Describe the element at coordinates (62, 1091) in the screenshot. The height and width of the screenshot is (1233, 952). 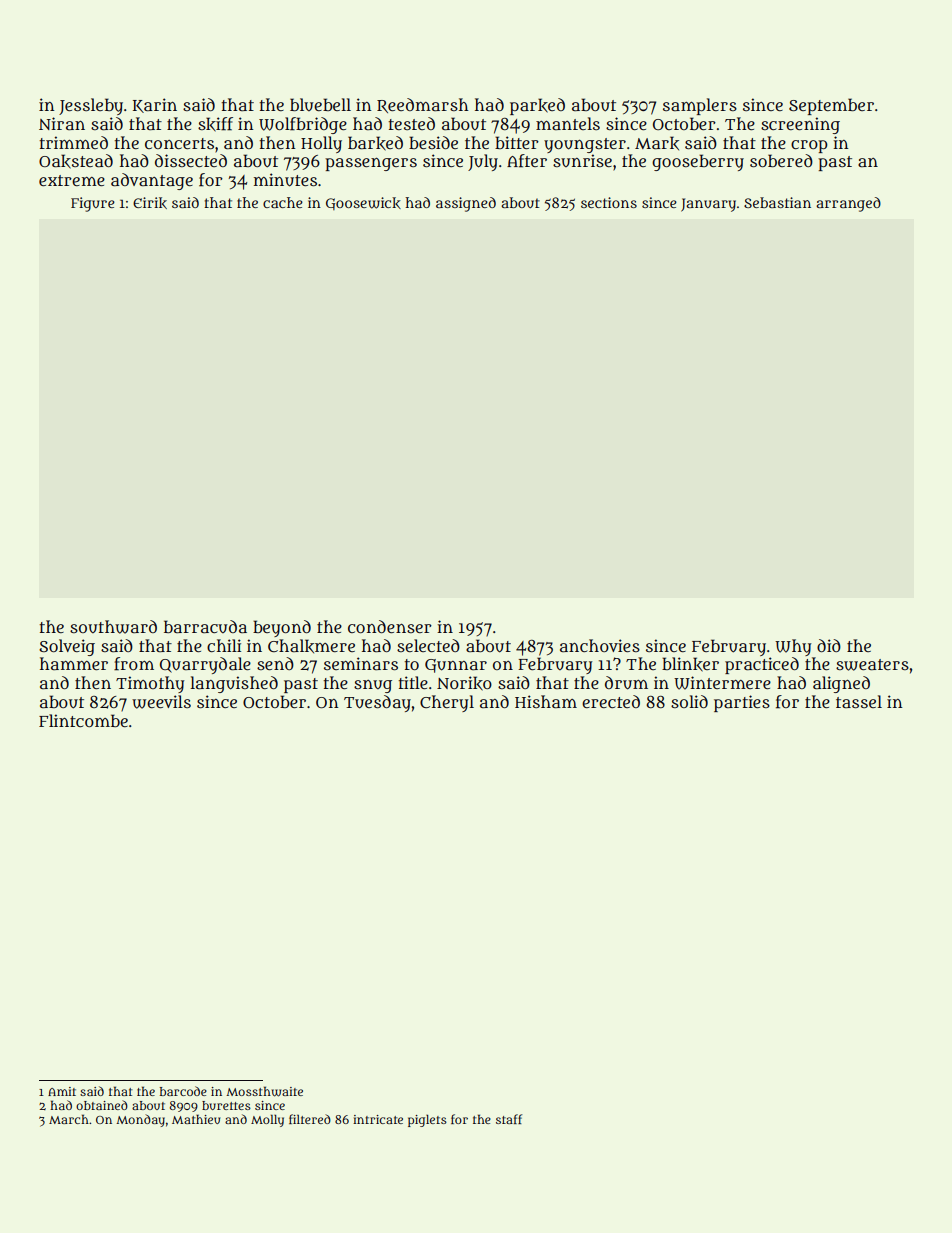
I see `Amit` at that location.
